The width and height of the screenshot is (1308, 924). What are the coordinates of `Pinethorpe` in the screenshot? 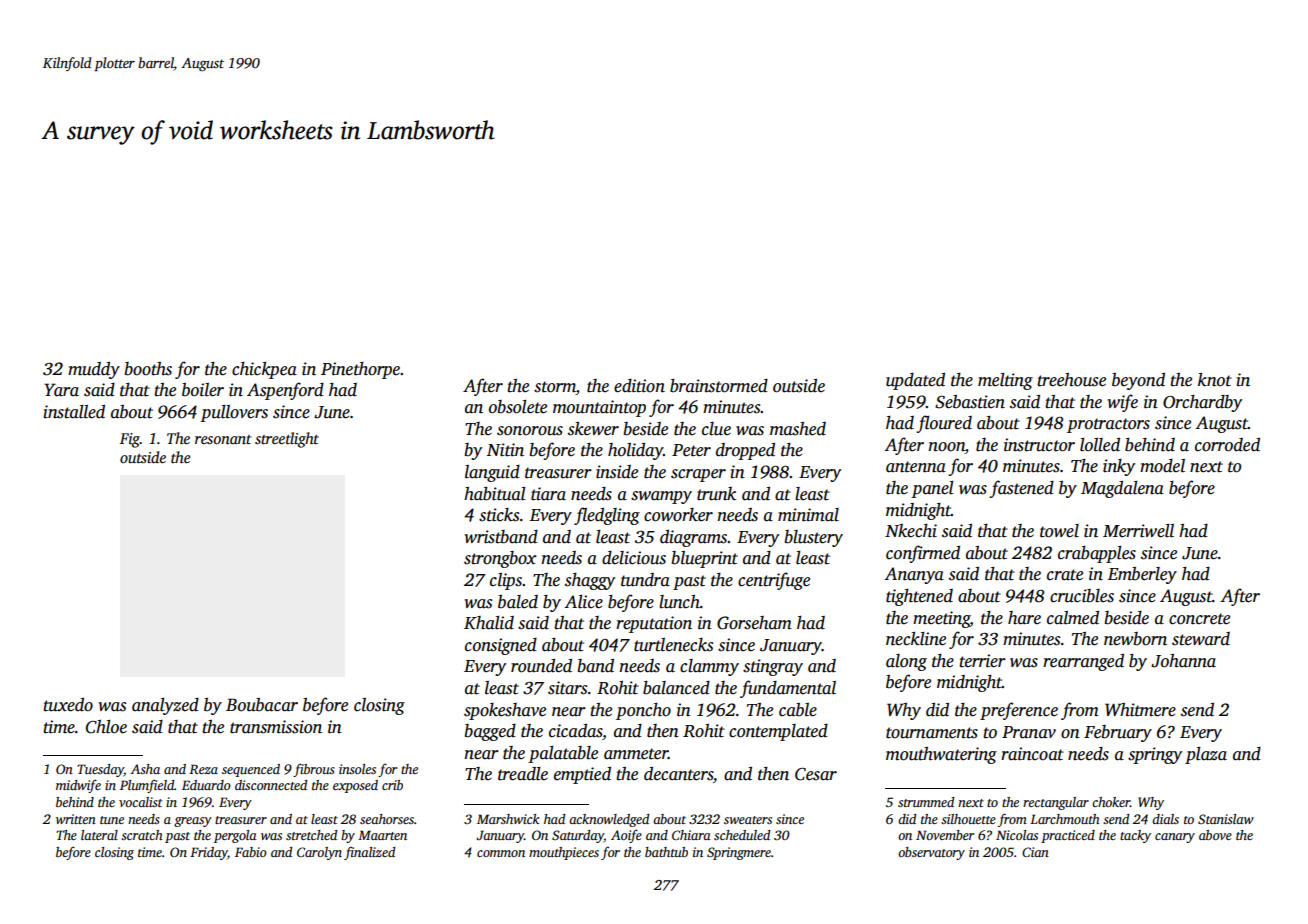 It's located at (360, 370).
